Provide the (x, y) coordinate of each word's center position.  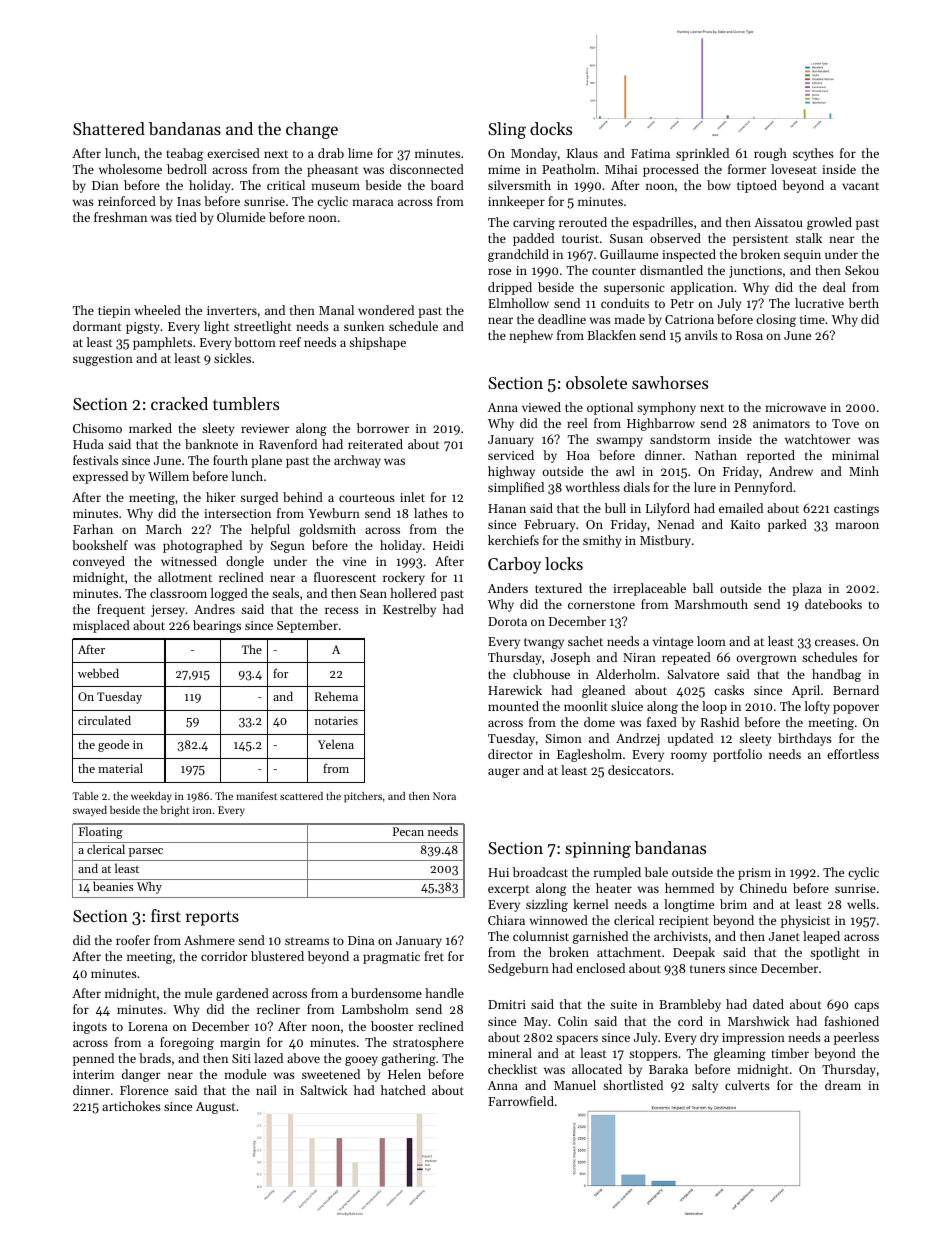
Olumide (241, 217)
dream (843, 1085)
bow (719, 185)
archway (357, 461)
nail (266, 1090)
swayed (90, 811)
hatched (403, 1090)
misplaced (101, 626)
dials (637, 487)
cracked (179, 403)
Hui (498, 872)
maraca (372, 202)
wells (861, 904)
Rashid (720, 722)
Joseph (570, 658)
